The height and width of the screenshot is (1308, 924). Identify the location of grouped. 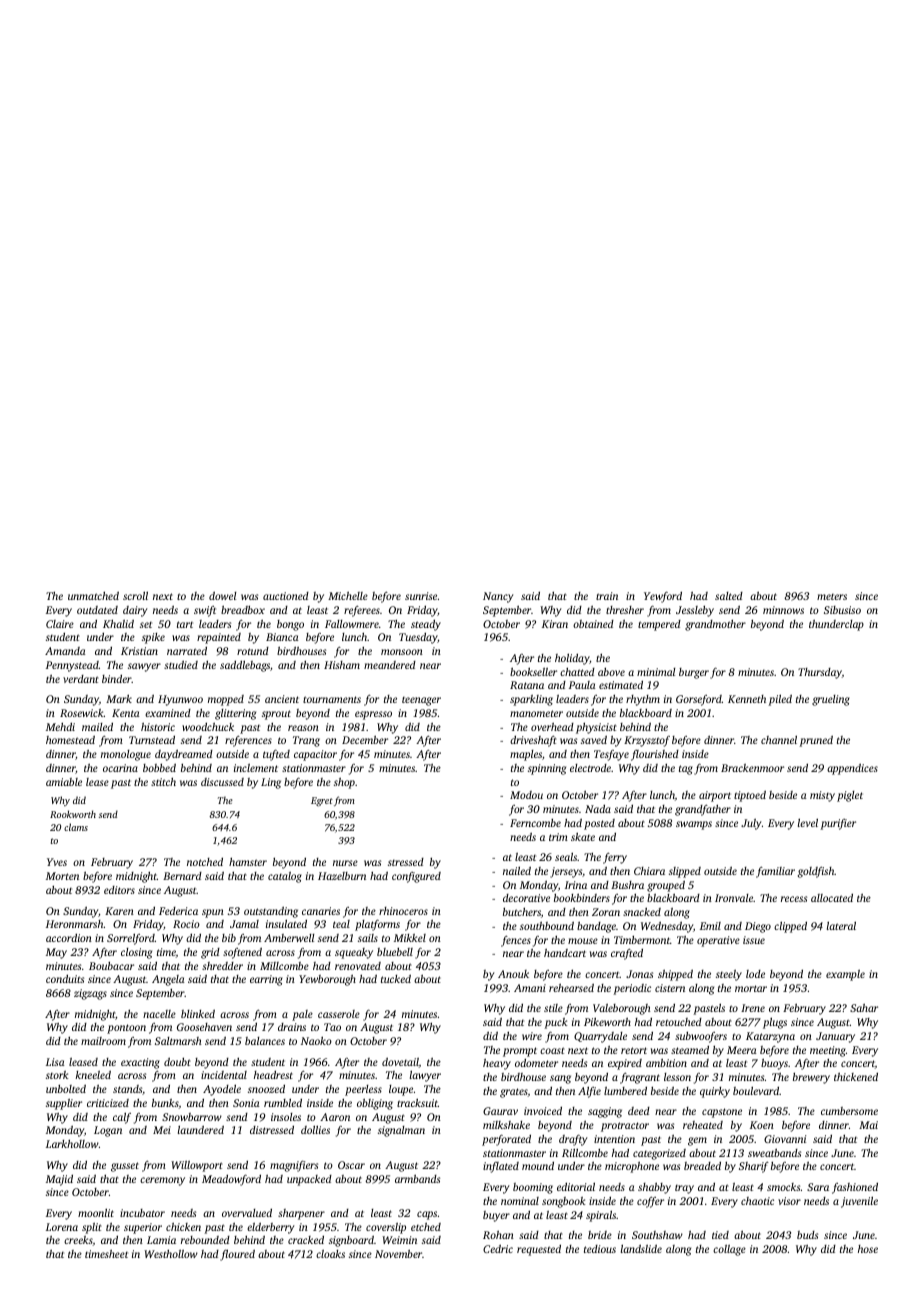
(666, 886).
